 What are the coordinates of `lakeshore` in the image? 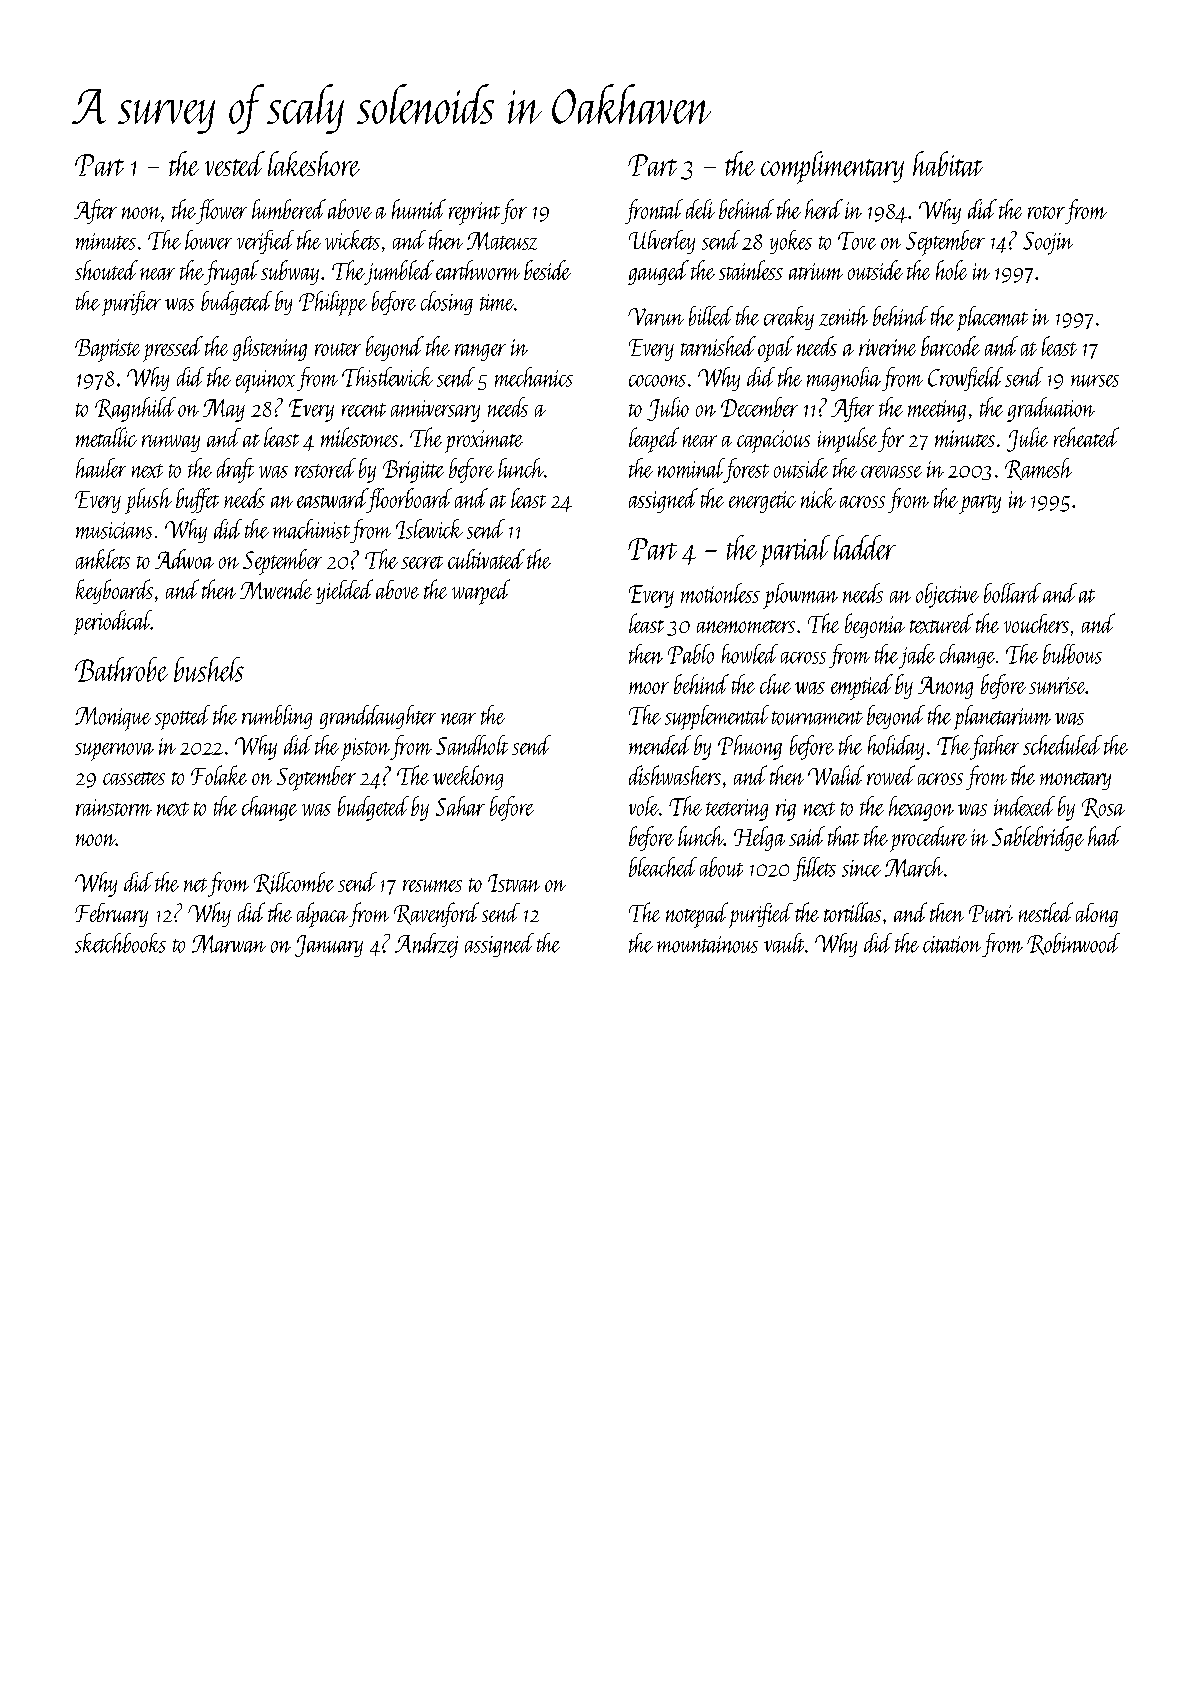 It's located at (314, 164).
